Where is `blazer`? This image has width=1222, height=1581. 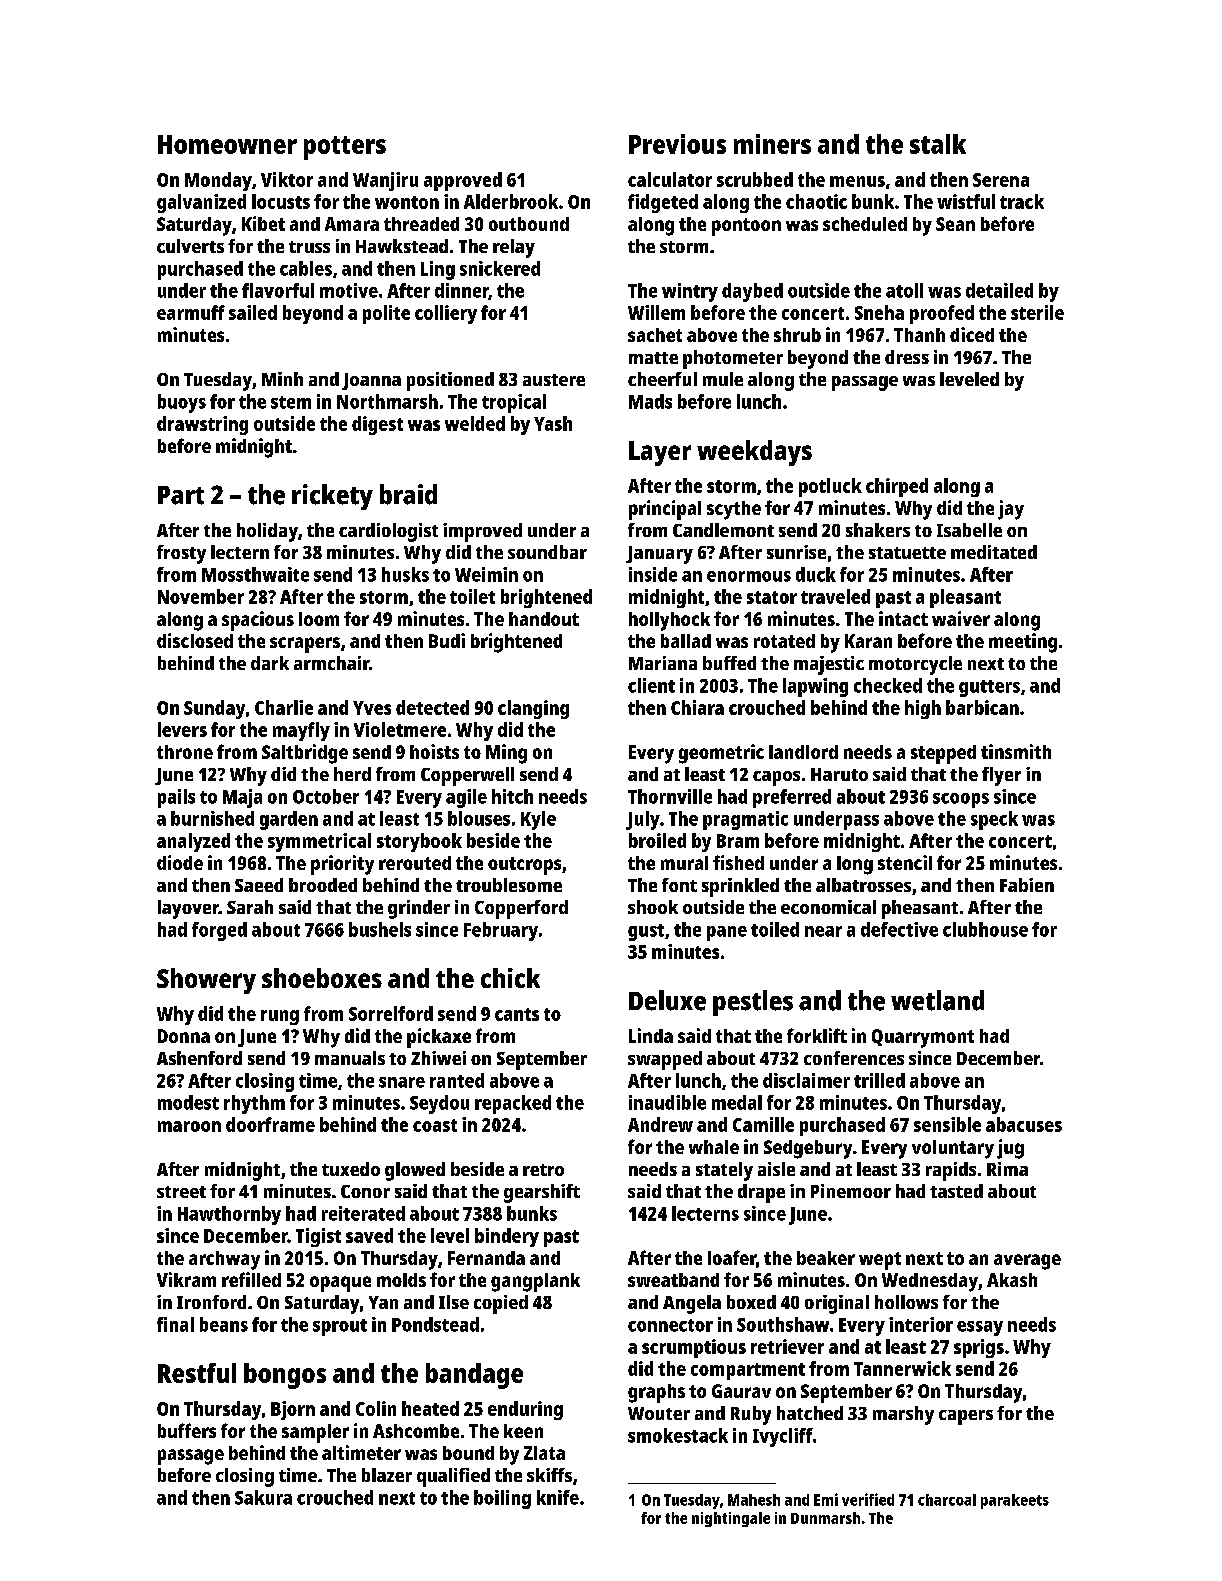 blazer is located at coordinates (387, 1475).
